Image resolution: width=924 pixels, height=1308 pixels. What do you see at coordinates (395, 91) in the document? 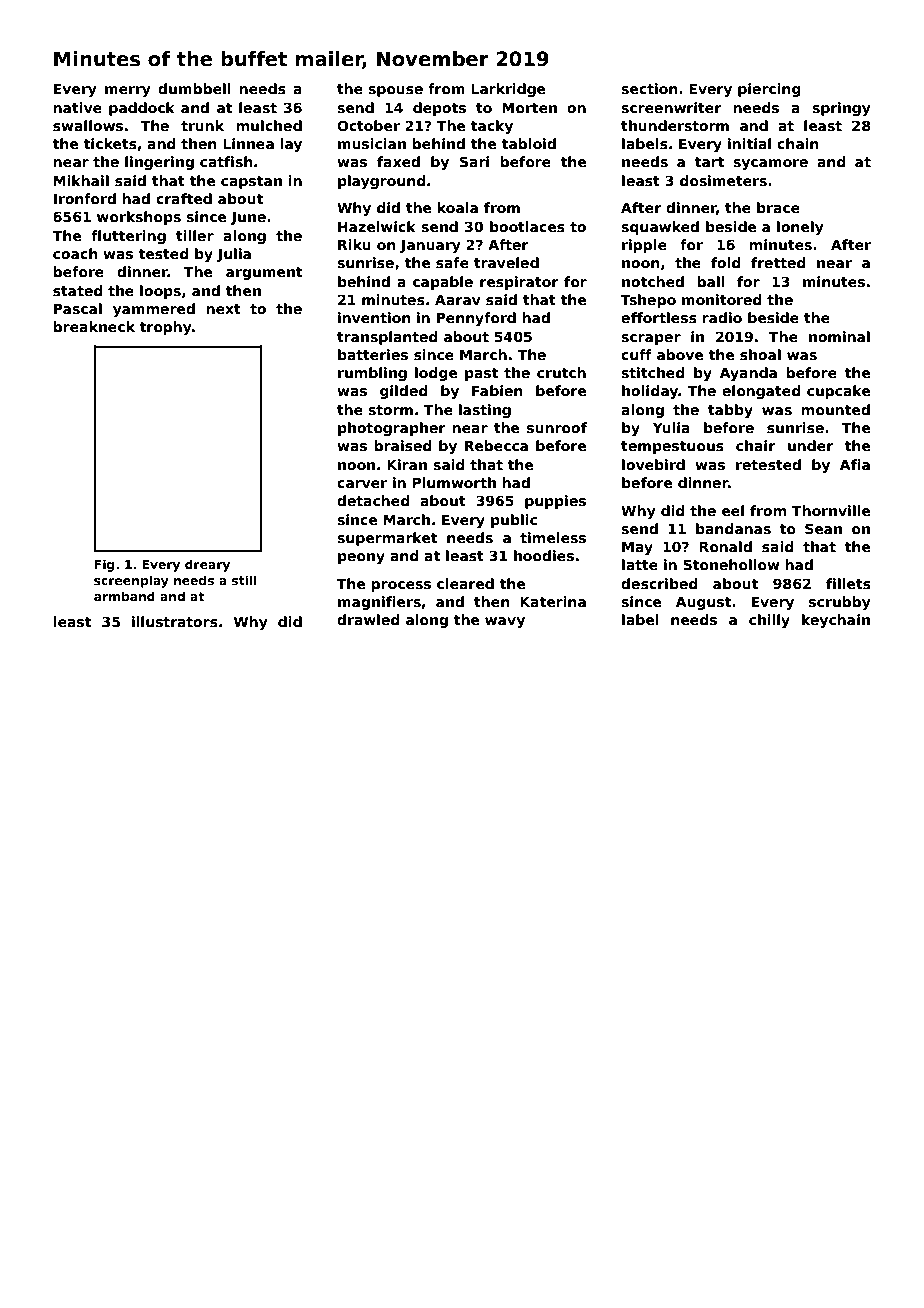
I see `spouse` at bounding box center [395, 91].
